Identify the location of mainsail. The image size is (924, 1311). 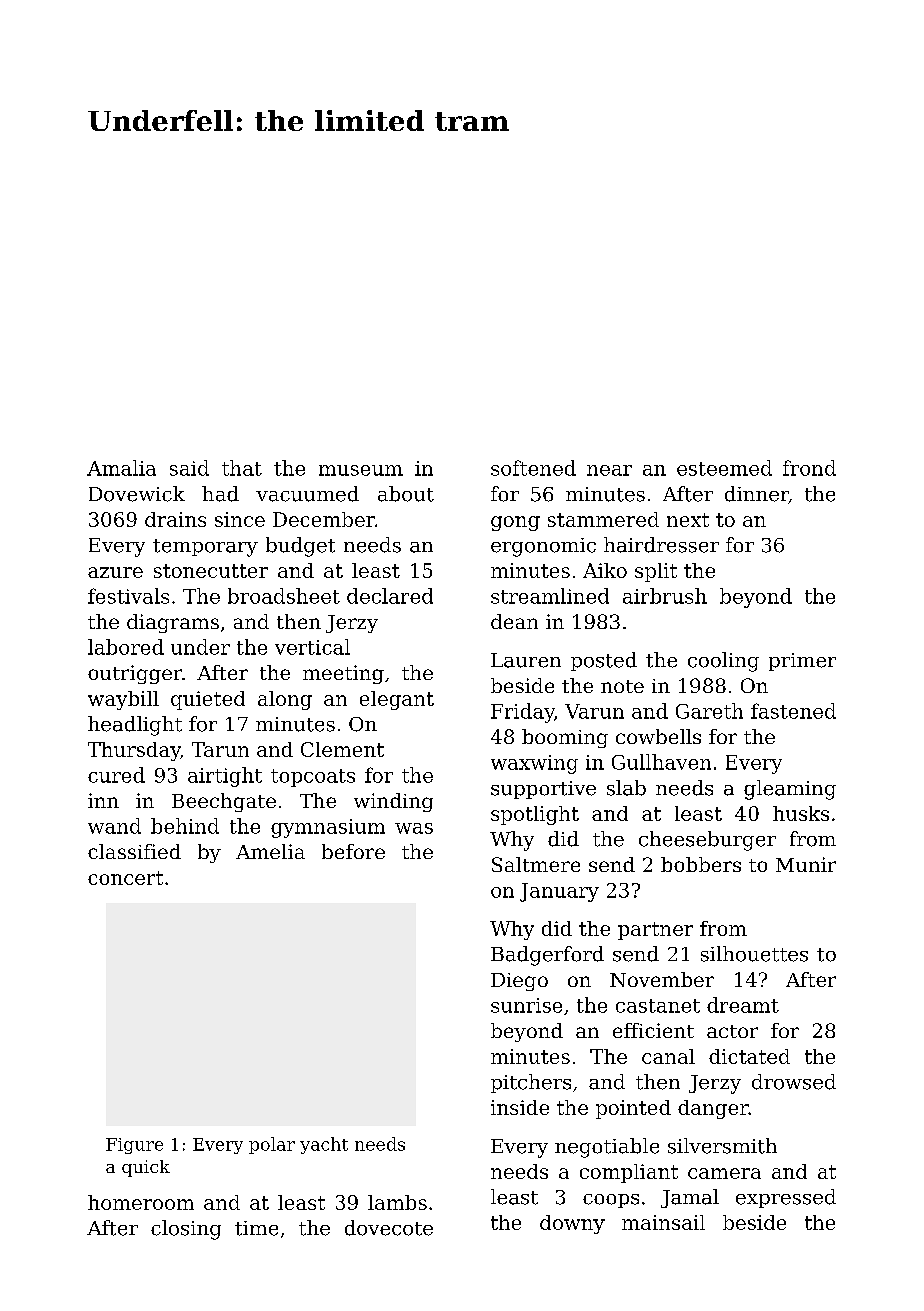
(663, 1222).
